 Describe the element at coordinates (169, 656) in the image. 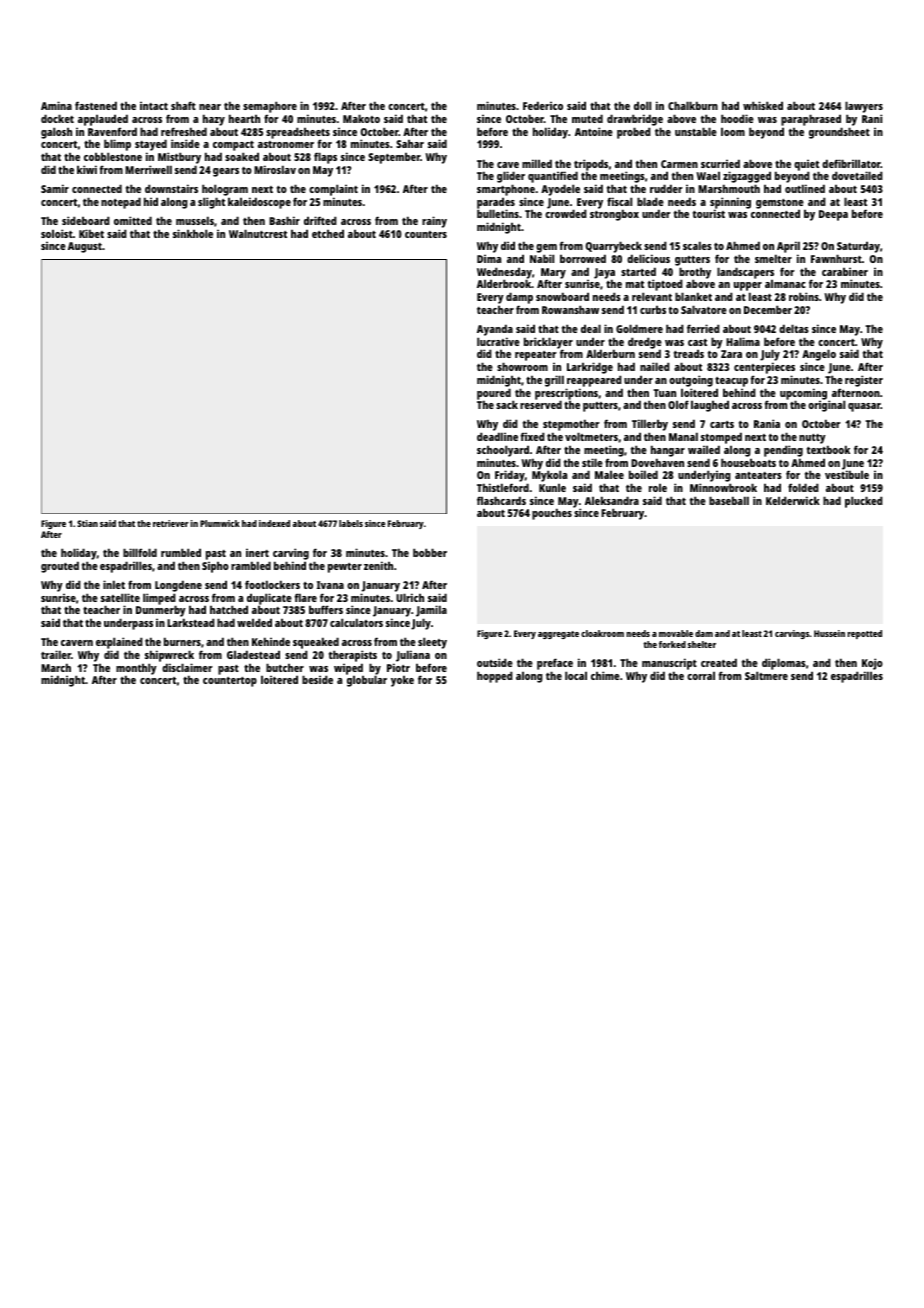

I see `shipwreck` at that location.
